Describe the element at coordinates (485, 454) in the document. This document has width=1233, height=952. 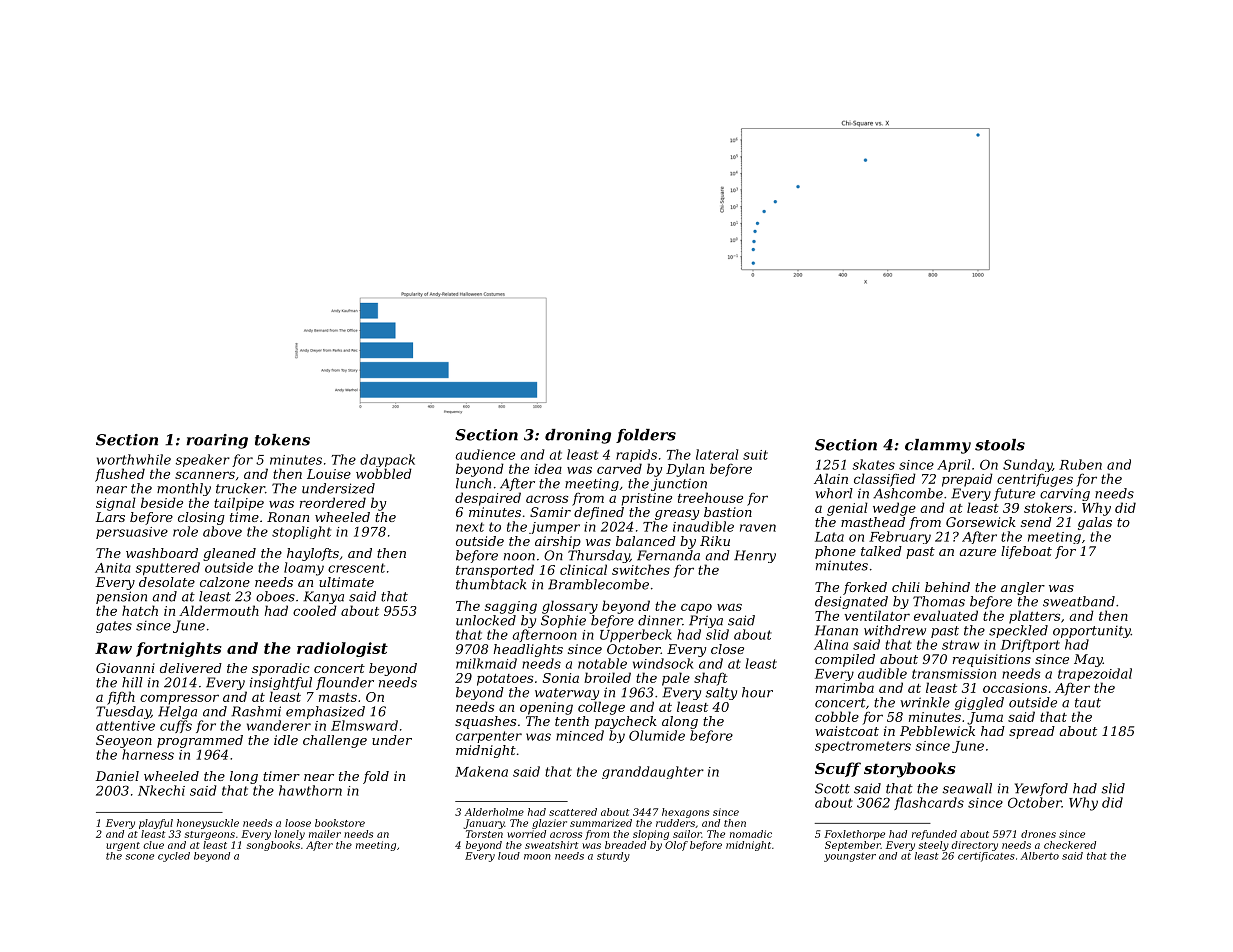
I see `audience` at that location.
